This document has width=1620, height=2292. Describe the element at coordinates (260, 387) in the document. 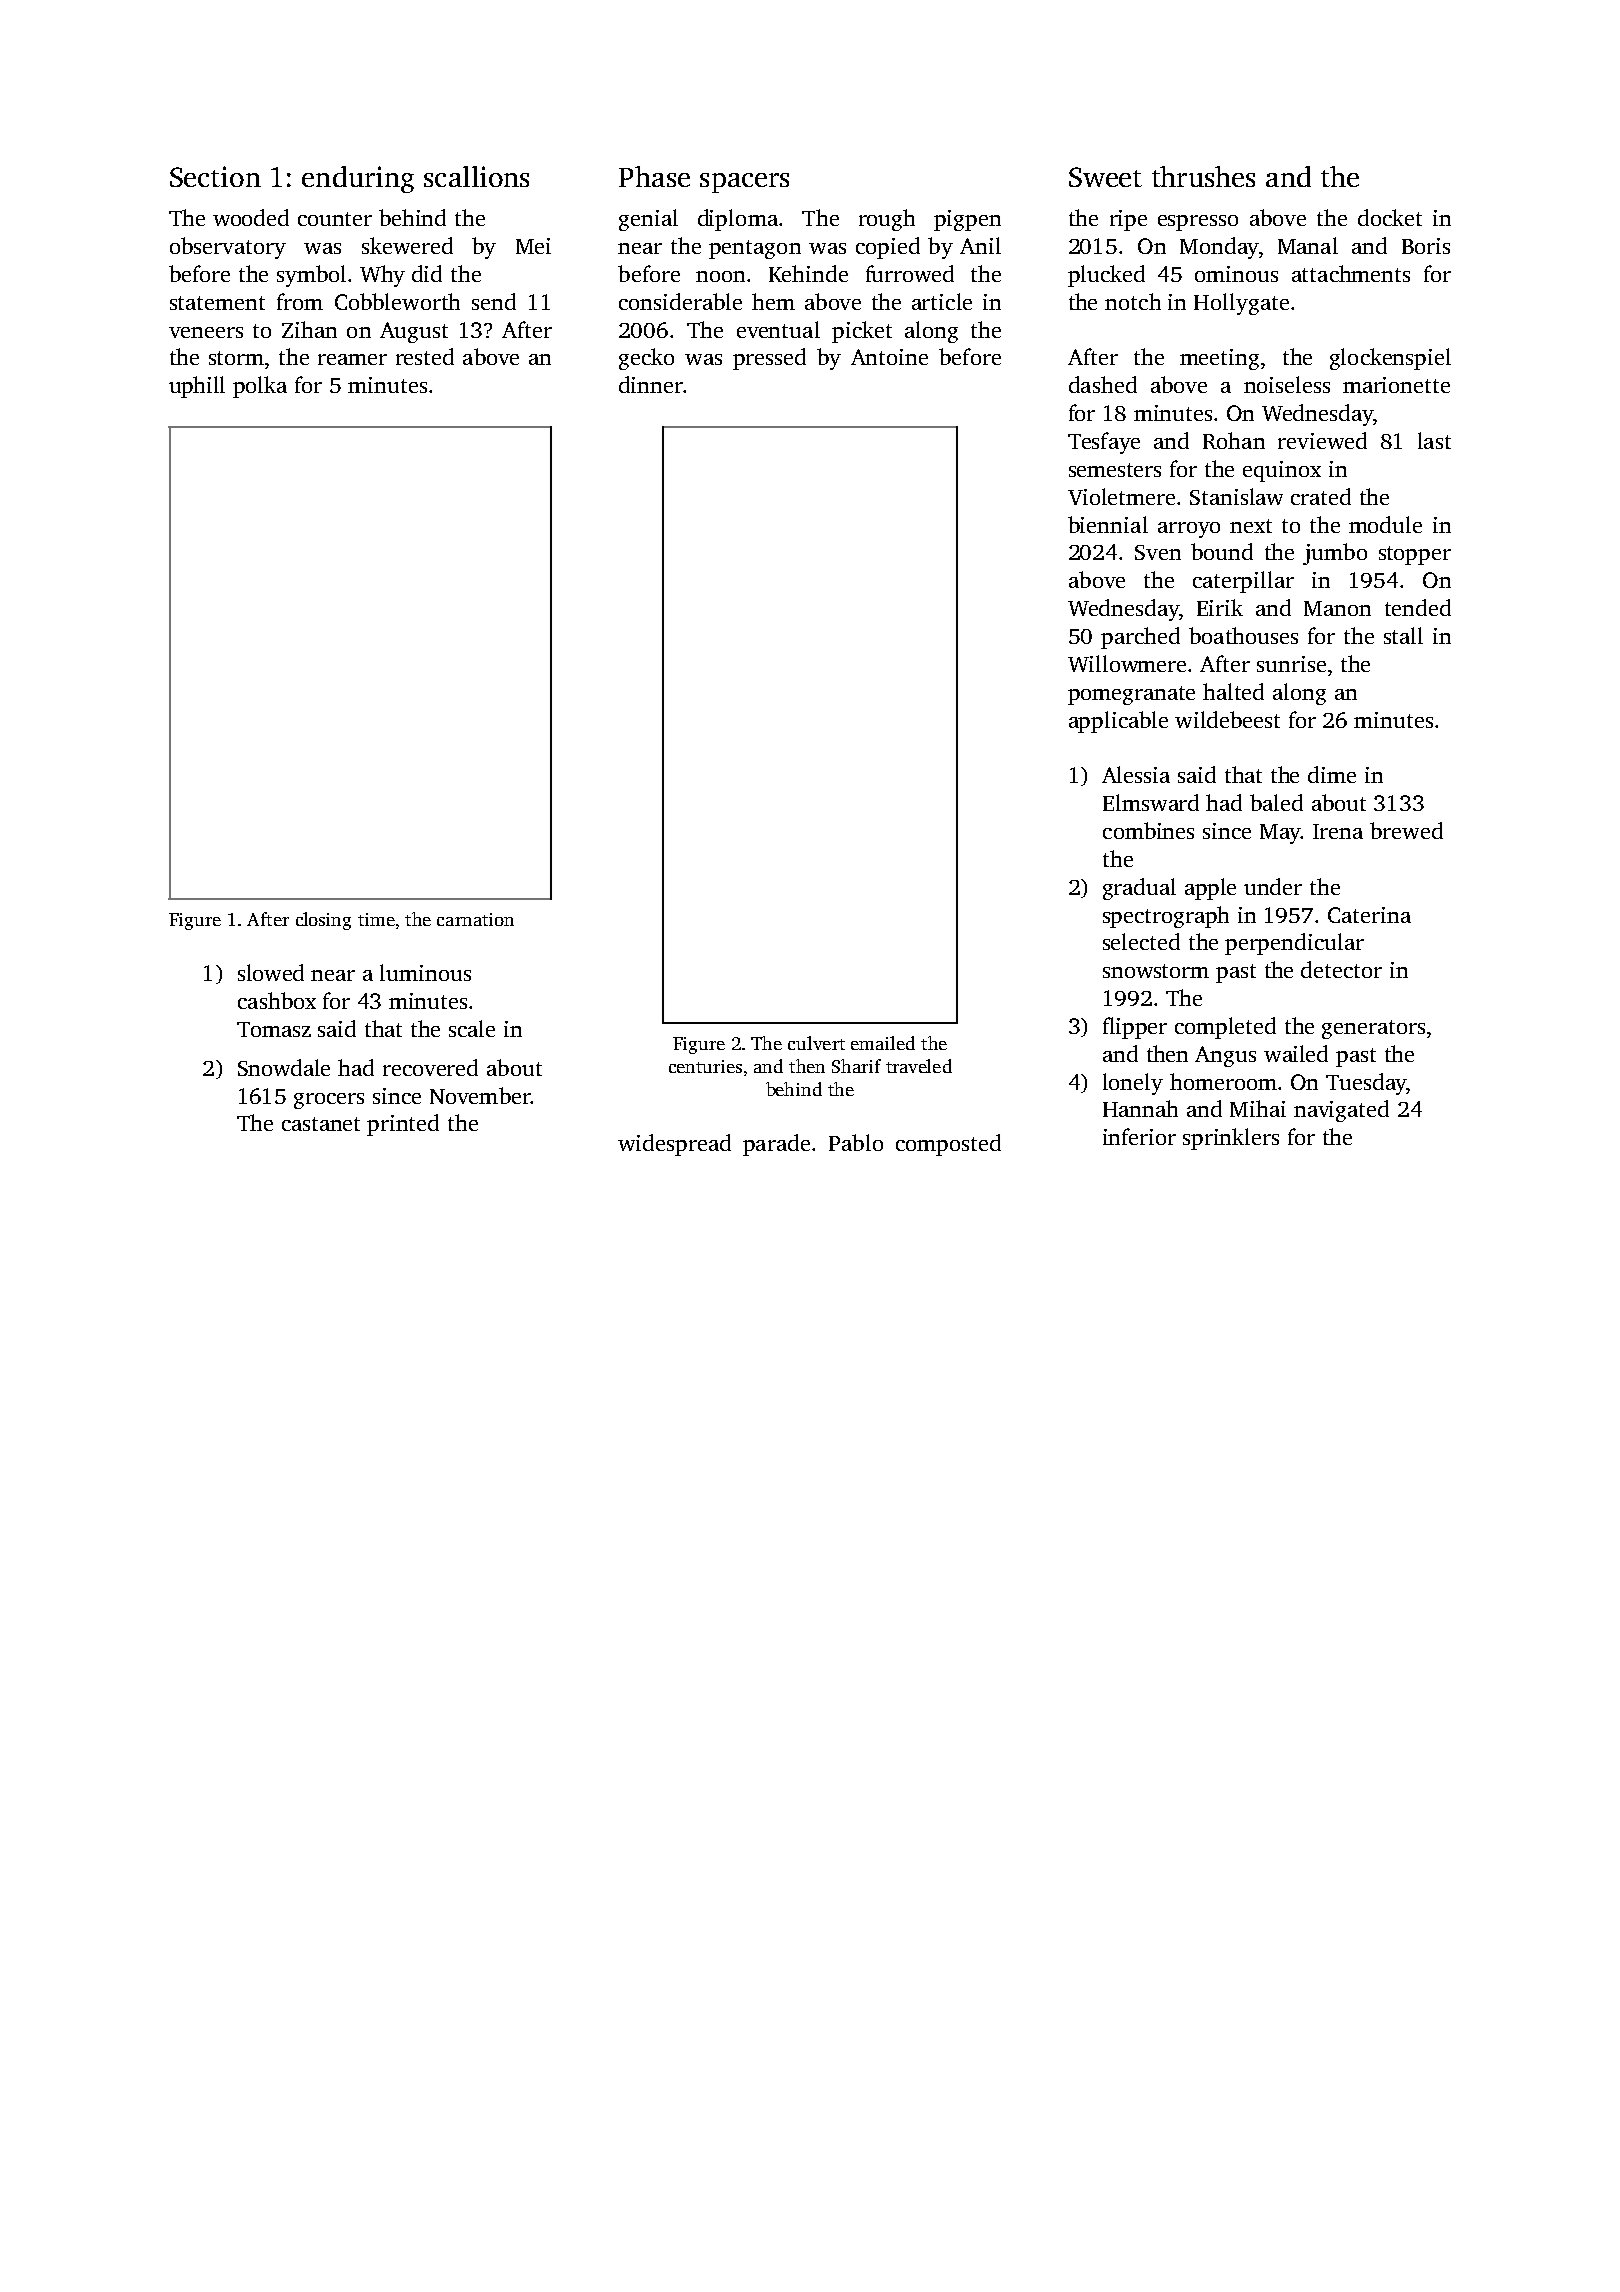

I see `polka` at that location.
